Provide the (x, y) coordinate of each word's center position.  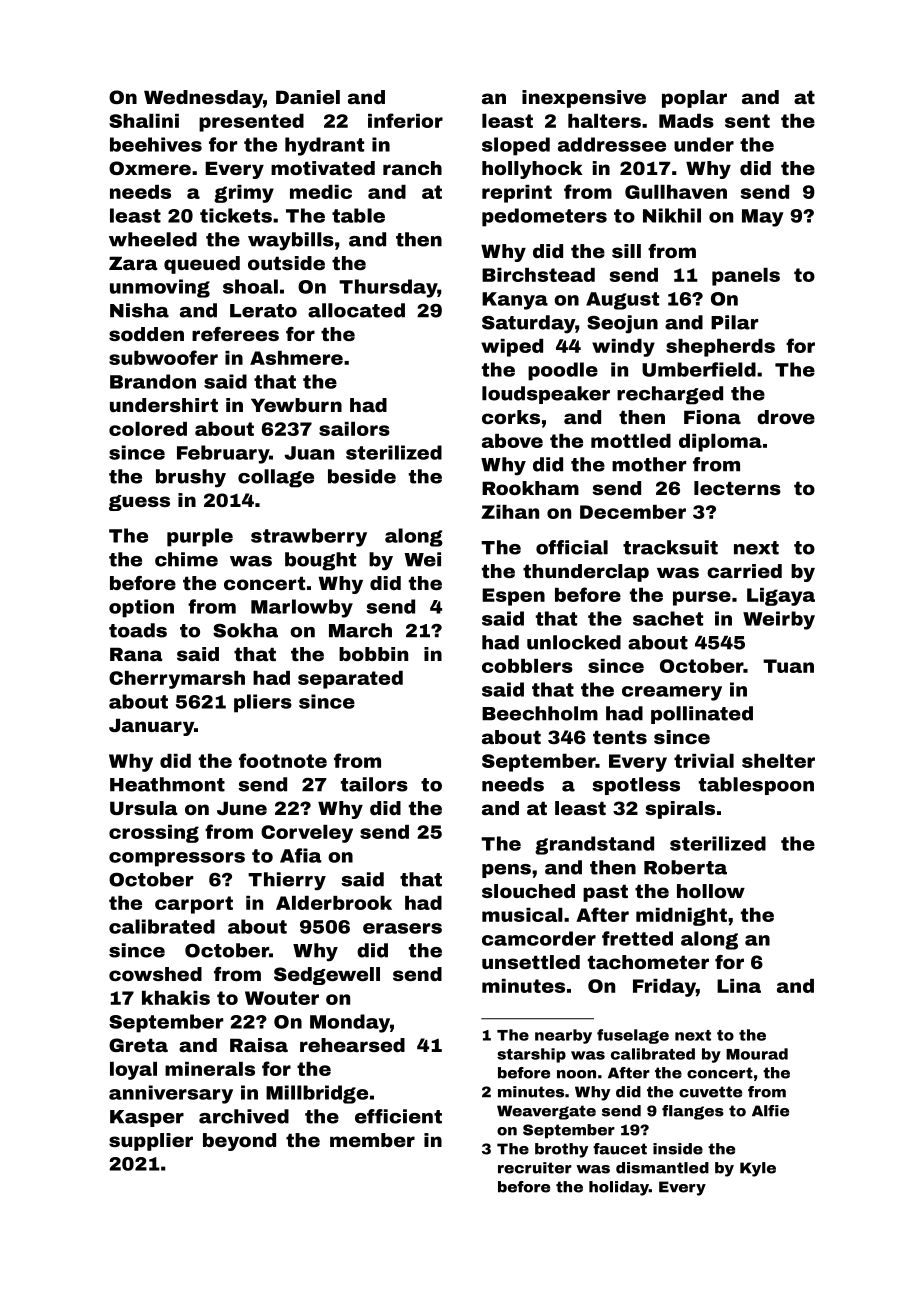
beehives (156, 144)
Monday (350, 1023)
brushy (191, 478)
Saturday (528, 324)
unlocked (574, 642)
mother (649, 464)
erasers (402, 928)
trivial (704, 761)
